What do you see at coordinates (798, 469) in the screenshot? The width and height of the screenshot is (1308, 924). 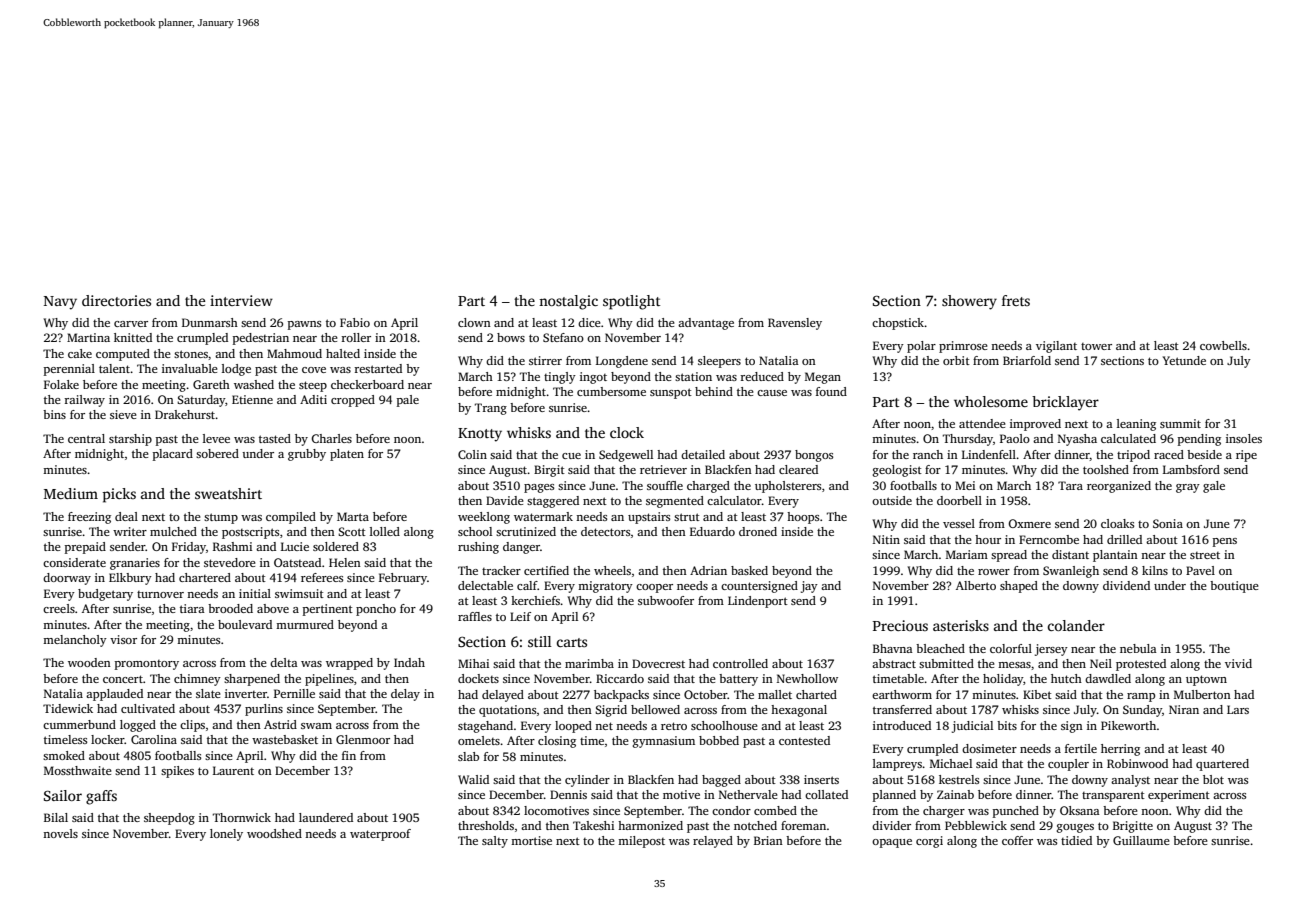 I see `cleared` at bounding box center [798, 469].
